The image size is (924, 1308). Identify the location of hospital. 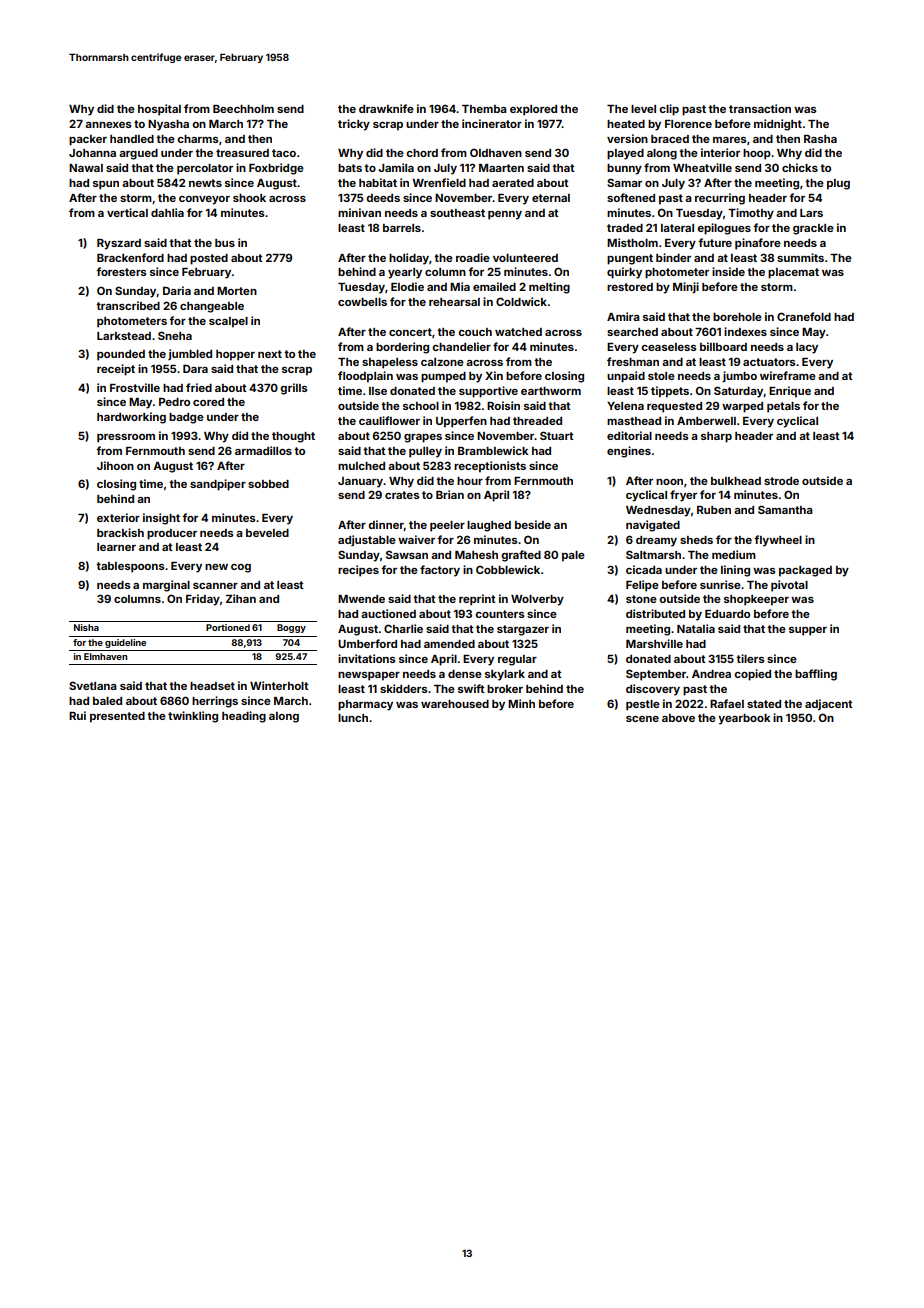
(159, 110).
